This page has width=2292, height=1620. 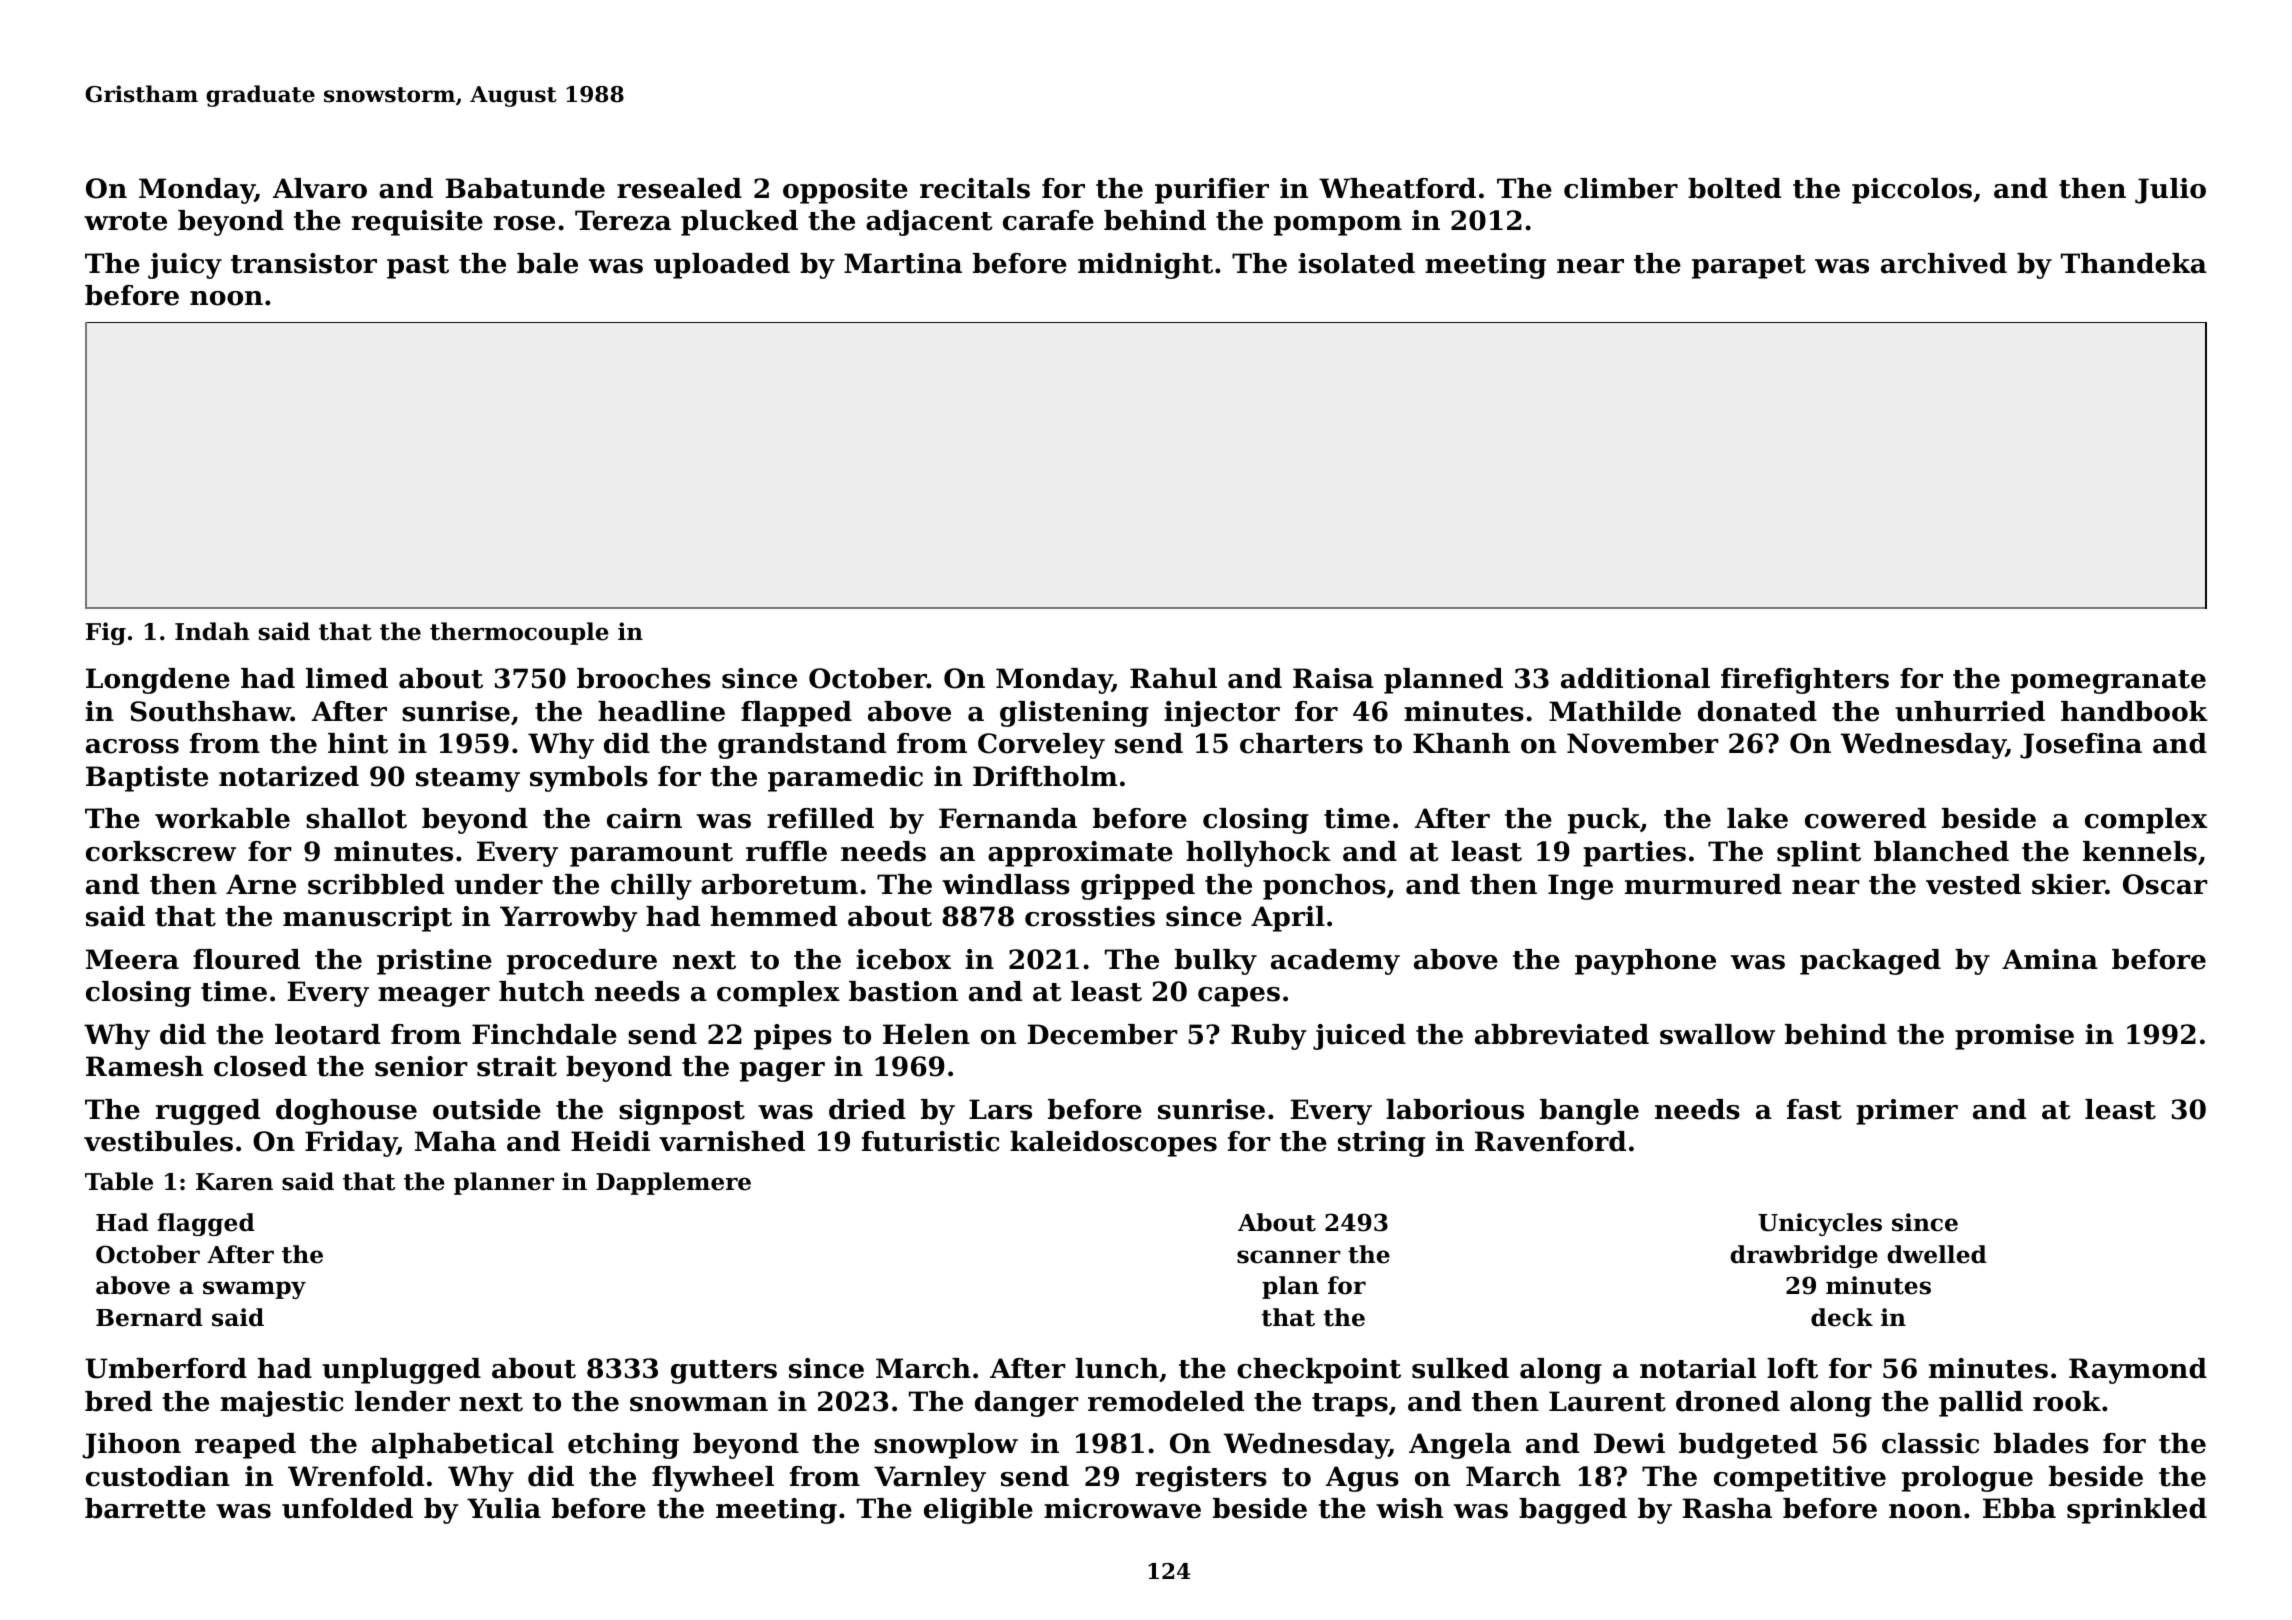 I want to click on Angela, so click(x=1460, y=1446).
